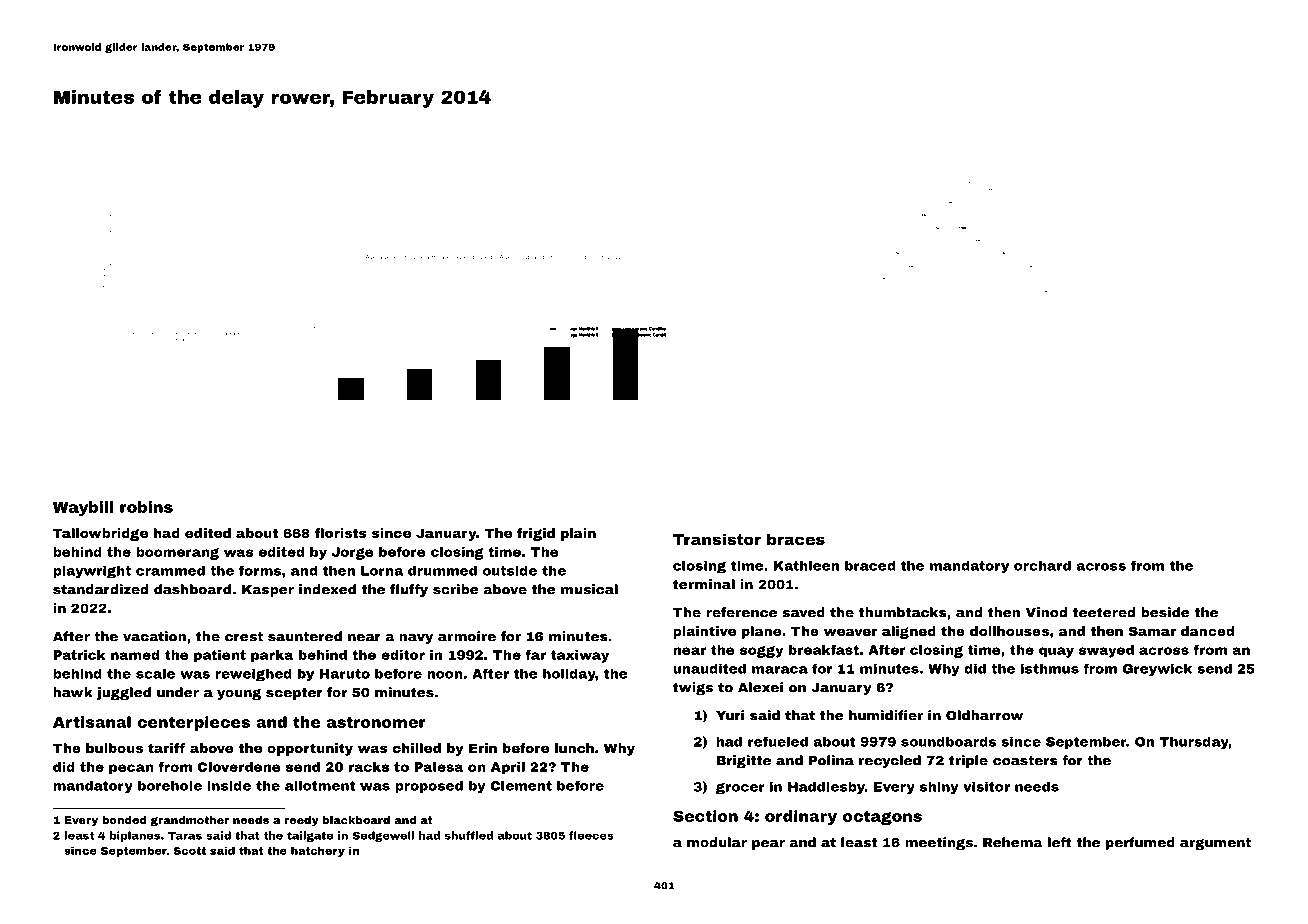 The width and height of the image is (1308, 924). I want to click on armoire, so click(467, 636).
